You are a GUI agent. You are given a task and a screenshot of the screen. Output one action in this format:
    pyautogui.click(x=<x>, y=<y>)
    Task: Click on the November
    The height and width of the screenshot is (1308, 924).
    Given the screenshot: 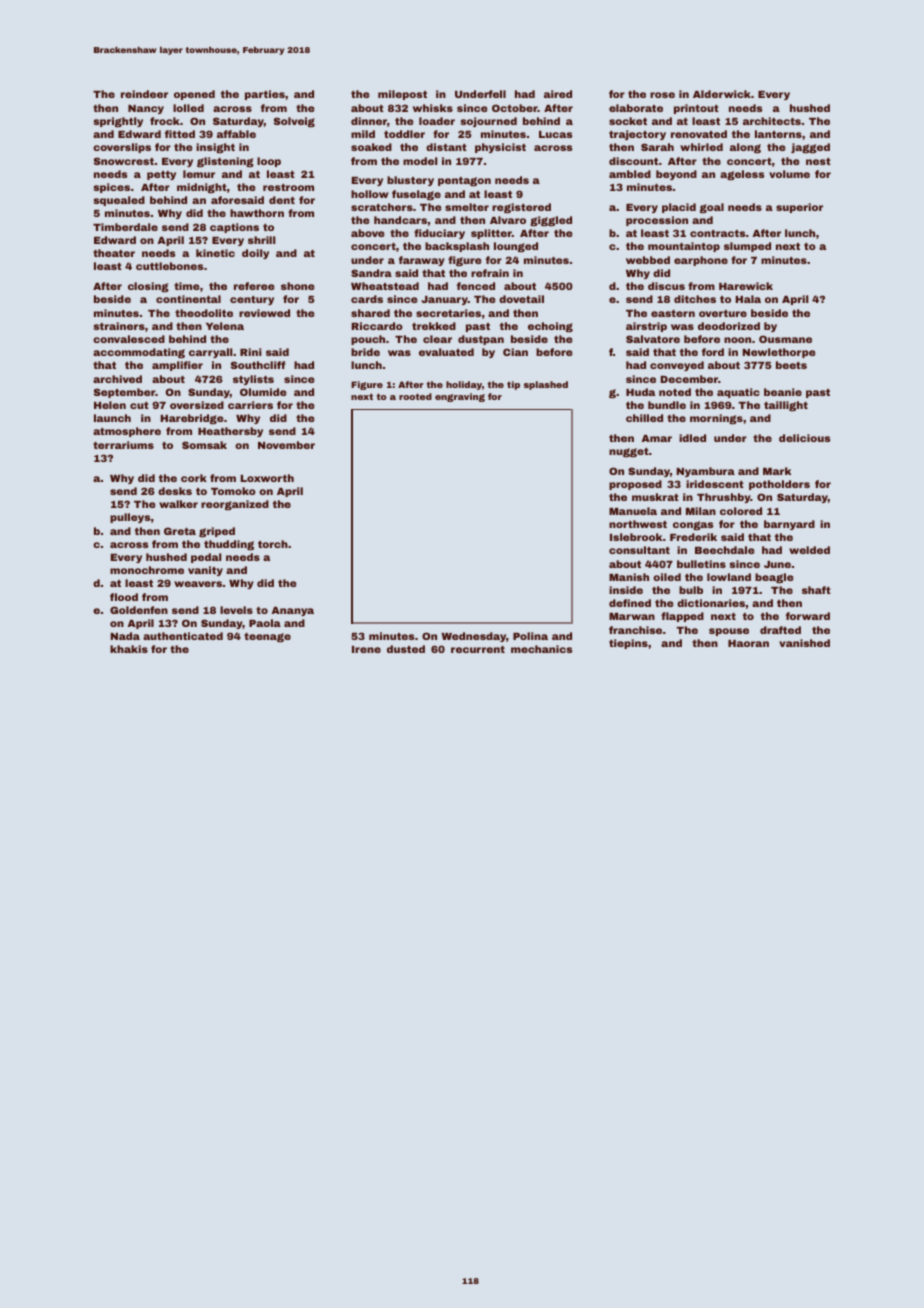 What is the action you would take?
    pyautogui.click(x=286, y=445)
